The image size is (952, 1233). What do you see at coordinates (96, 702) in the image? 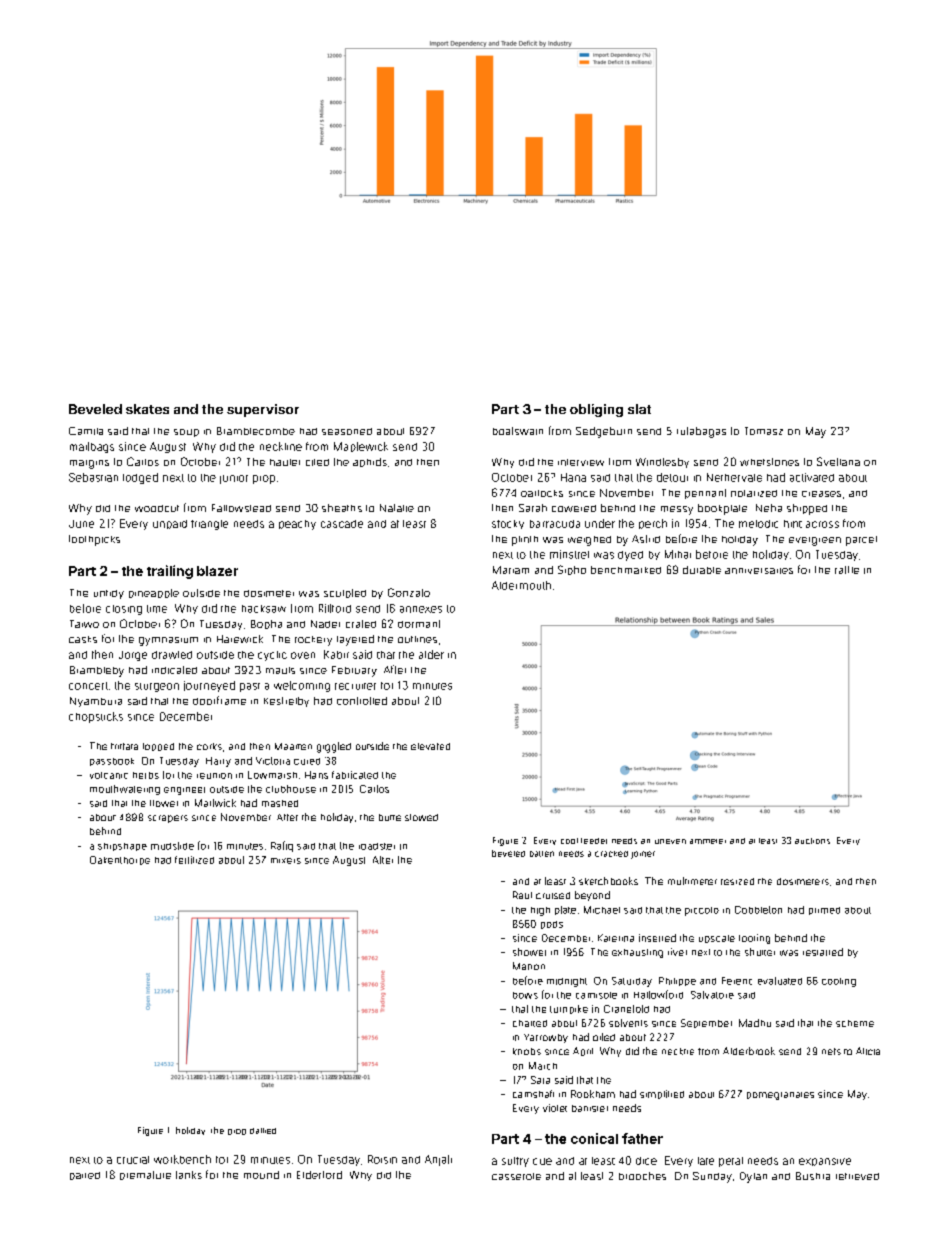
I see `Nyambura` at bounding box center [96, 702].
